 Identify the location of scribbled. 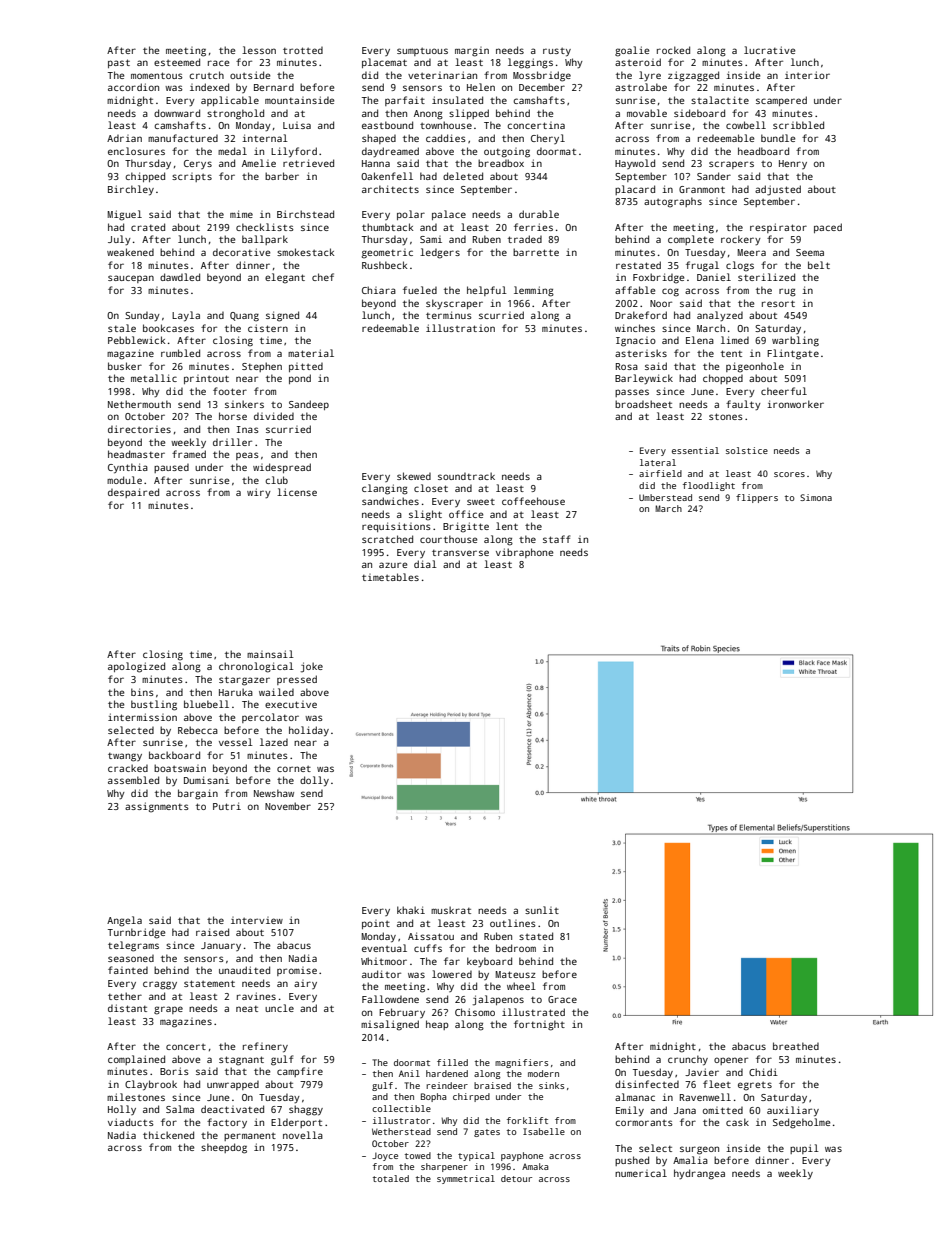
(798, 125).
